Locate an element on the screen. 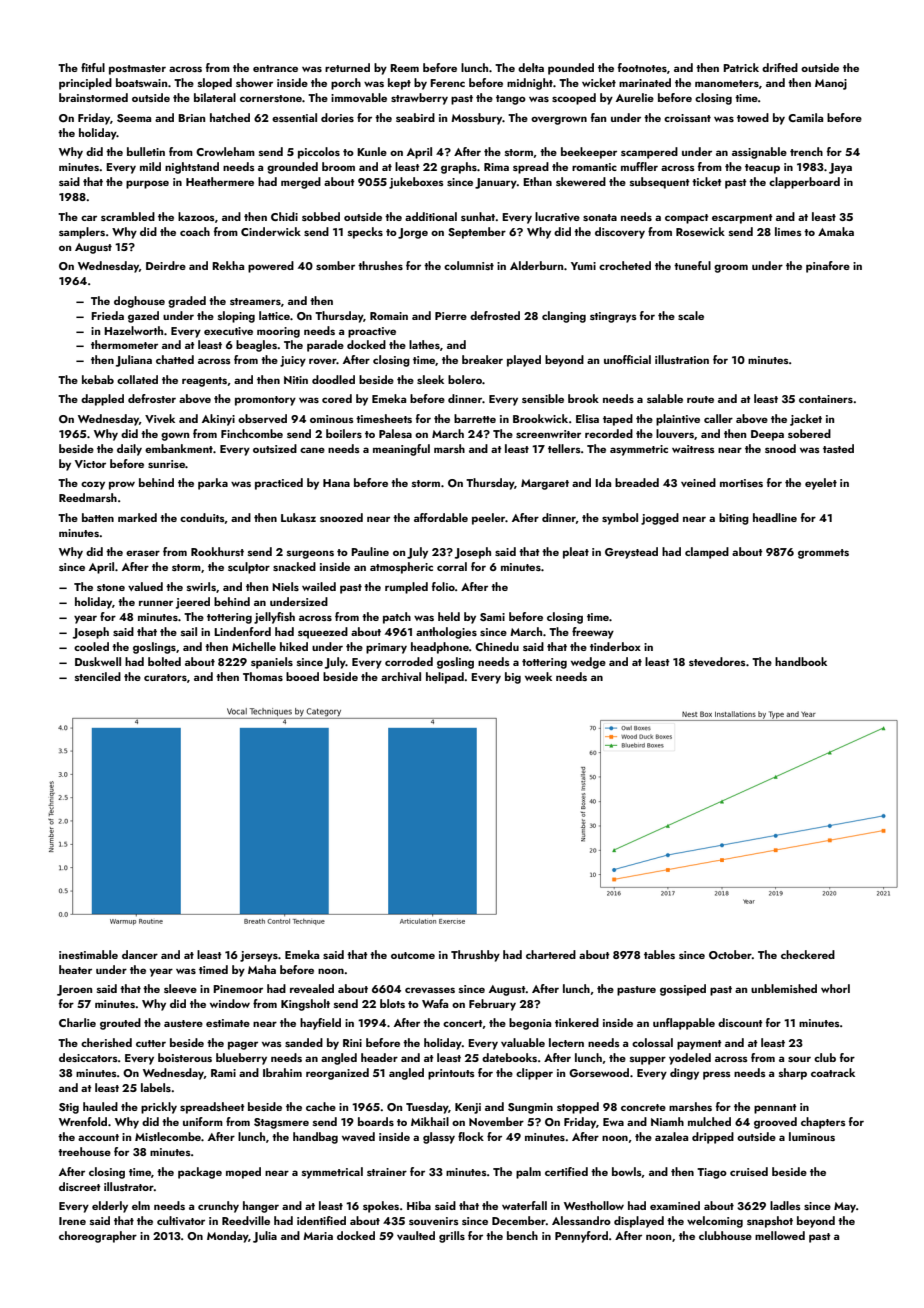  prickly is located at coordinates (159, 1108).
